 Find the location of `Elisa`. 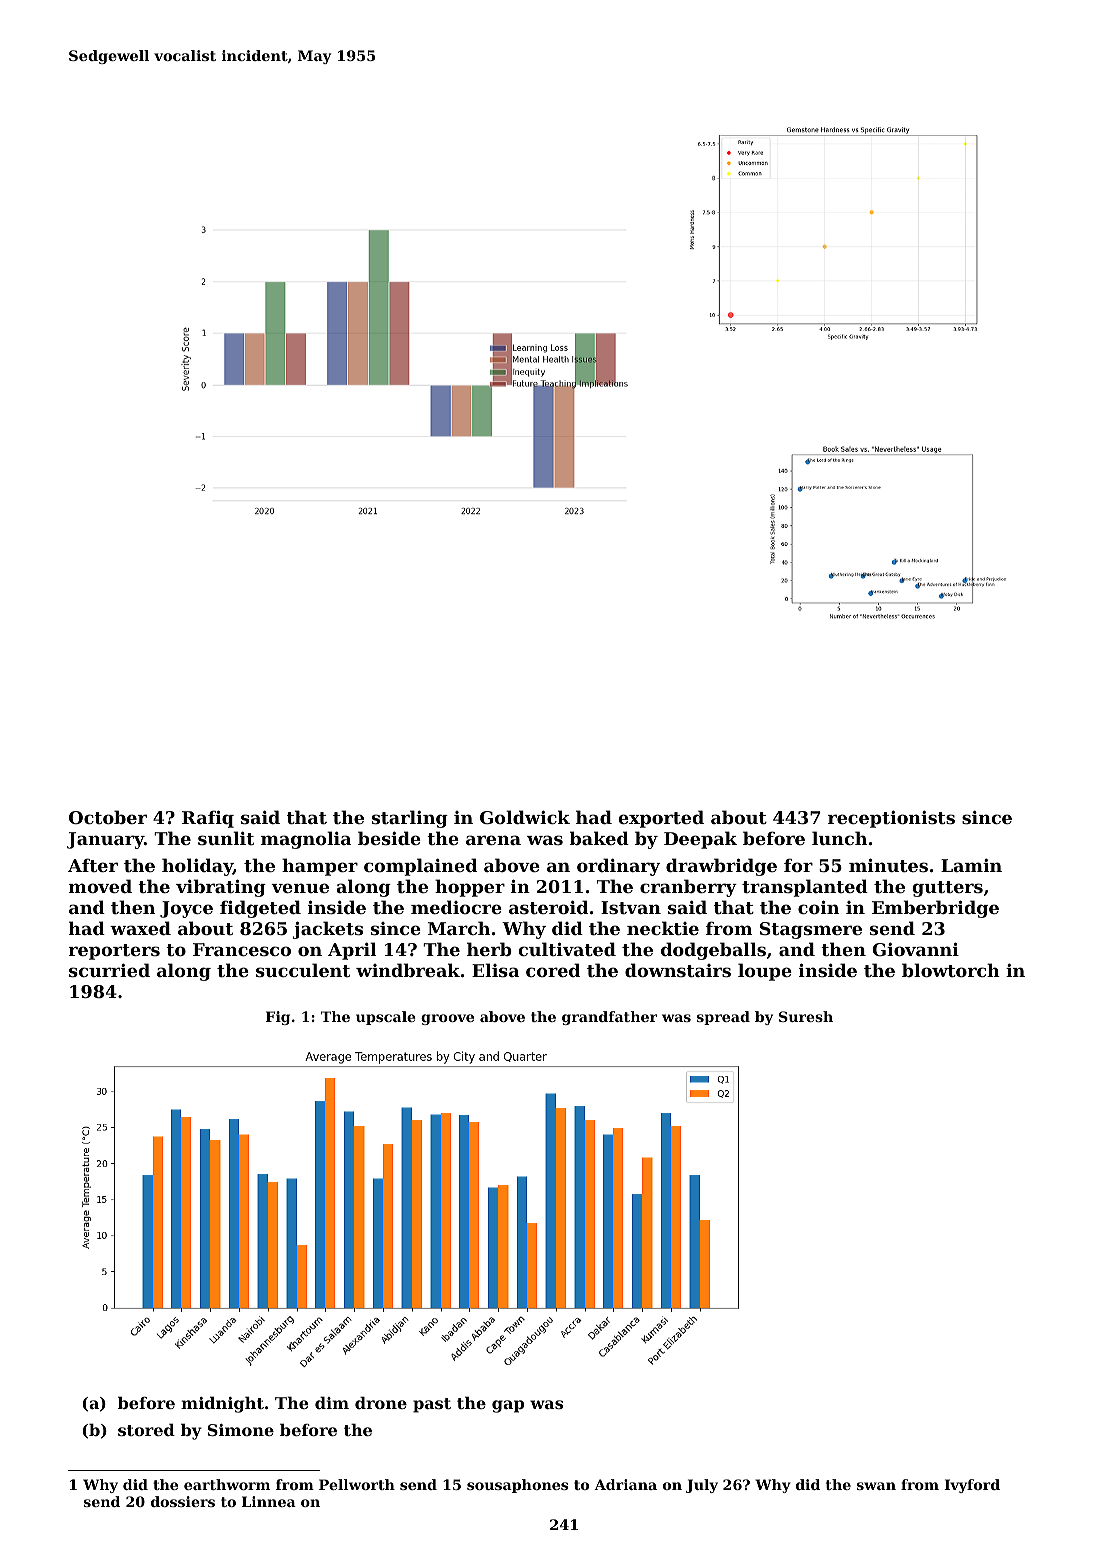

Elisa is located at coordinates (495, 970).
